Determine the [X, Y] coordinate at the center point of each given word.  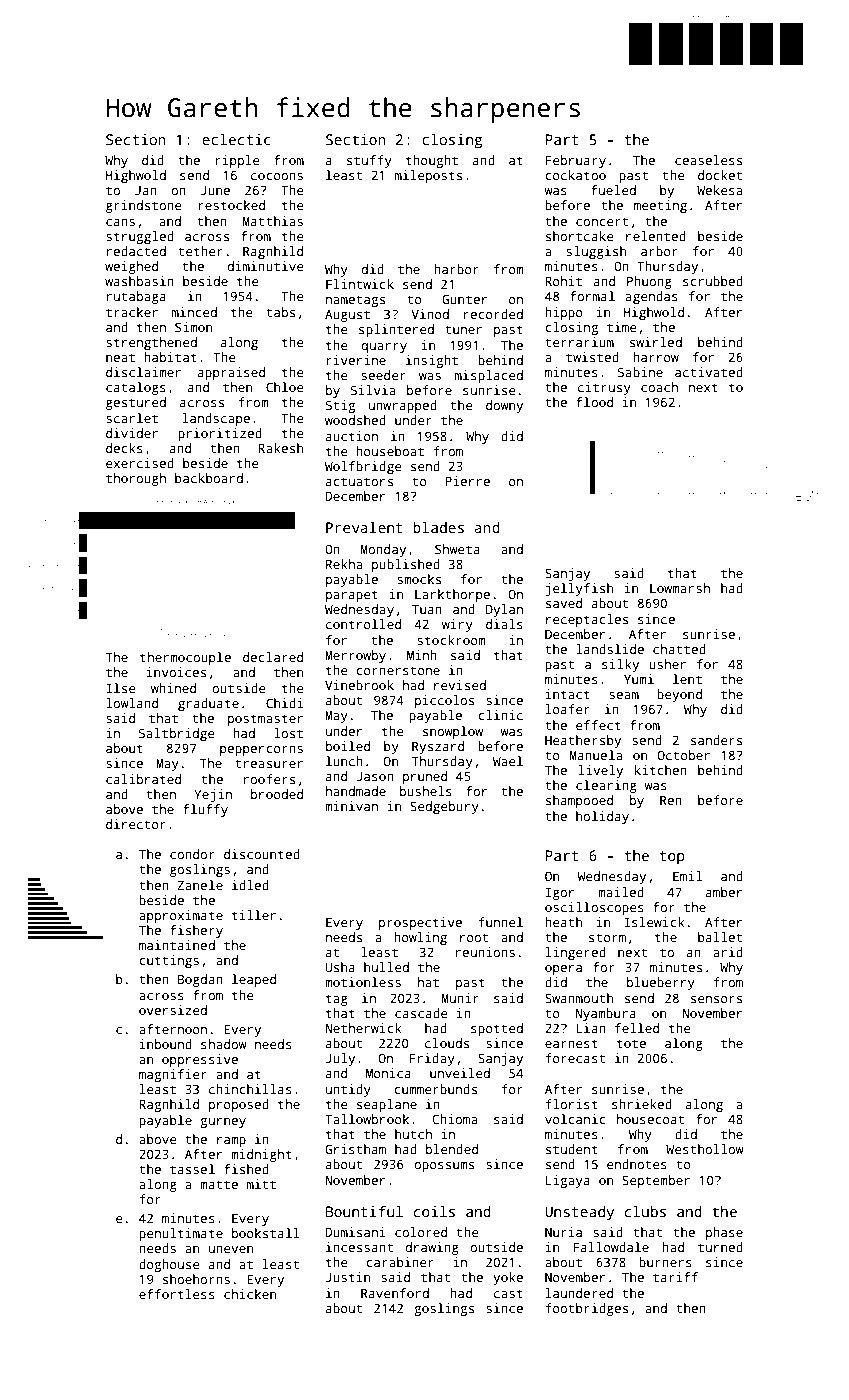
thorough [136, 479]
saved [564, 603]
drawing [432, 1248]
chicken [250, 1294]
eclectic [236, 139]
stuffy [369, 161]
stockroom [451, 640]
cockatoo [575, 175]
